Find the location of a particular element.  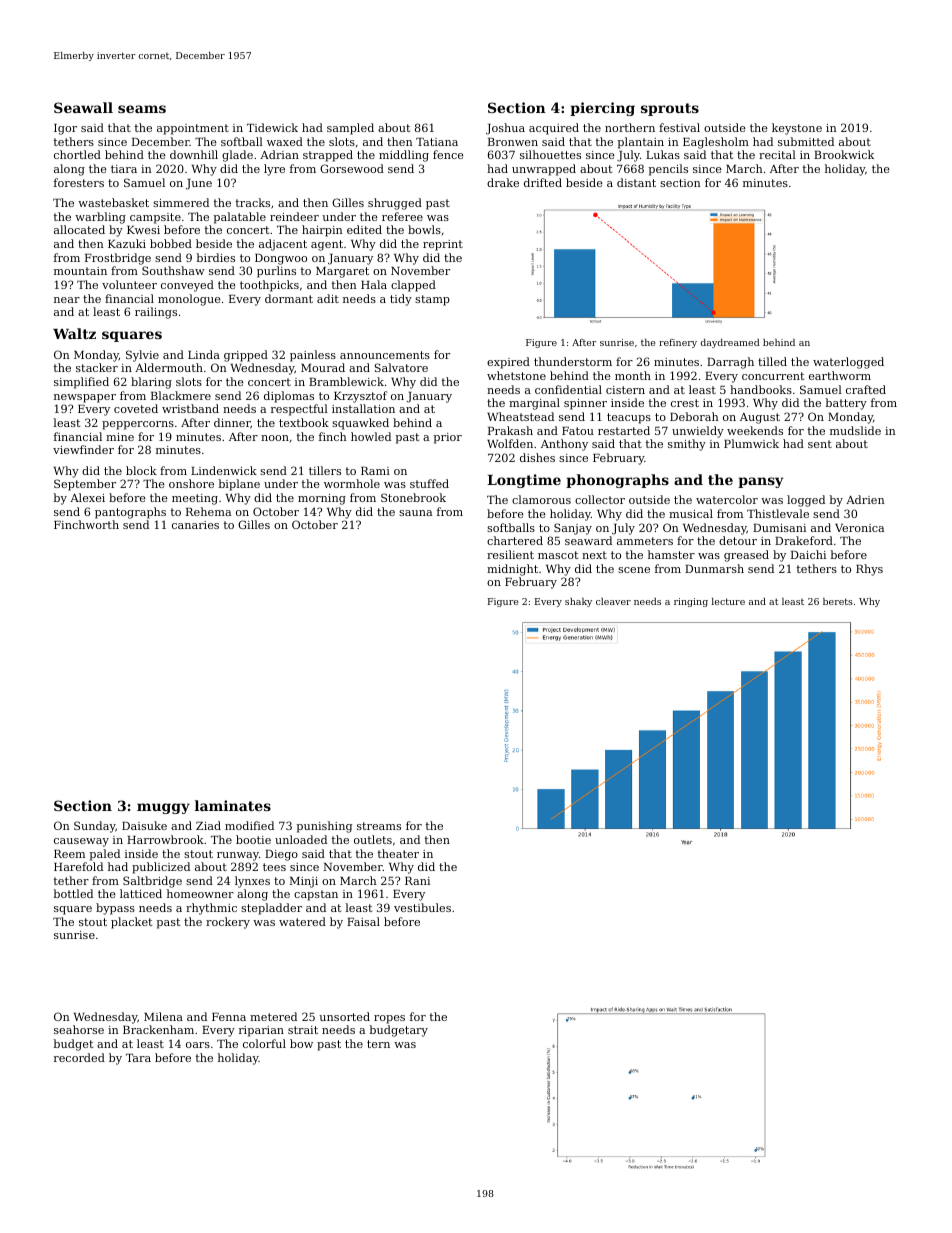

lecture is located at coordinates (728, 601).
